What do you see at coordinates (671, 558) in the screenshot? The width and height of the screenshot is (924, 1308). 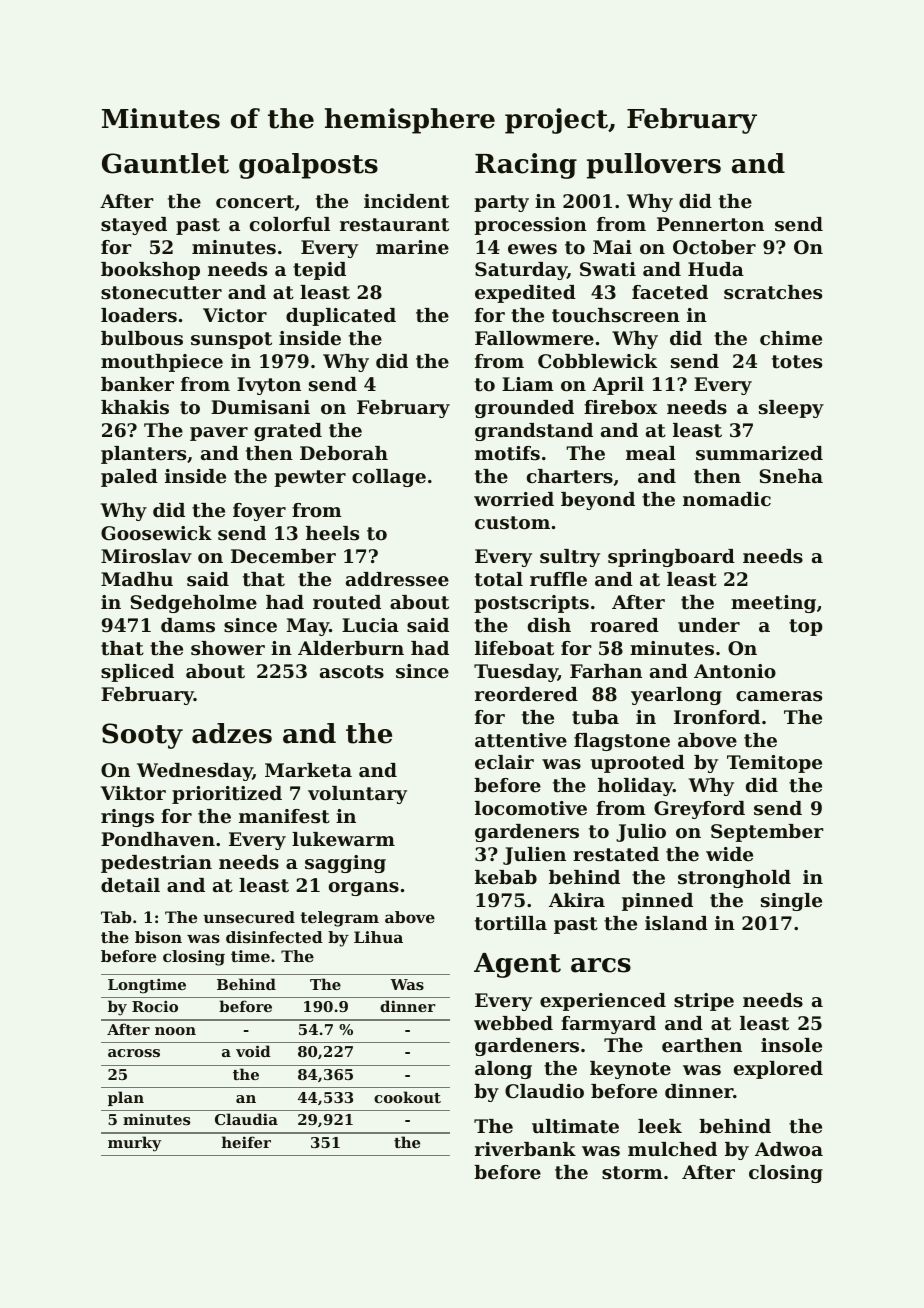 I see `springboard` at bounding box center [671, 558].
